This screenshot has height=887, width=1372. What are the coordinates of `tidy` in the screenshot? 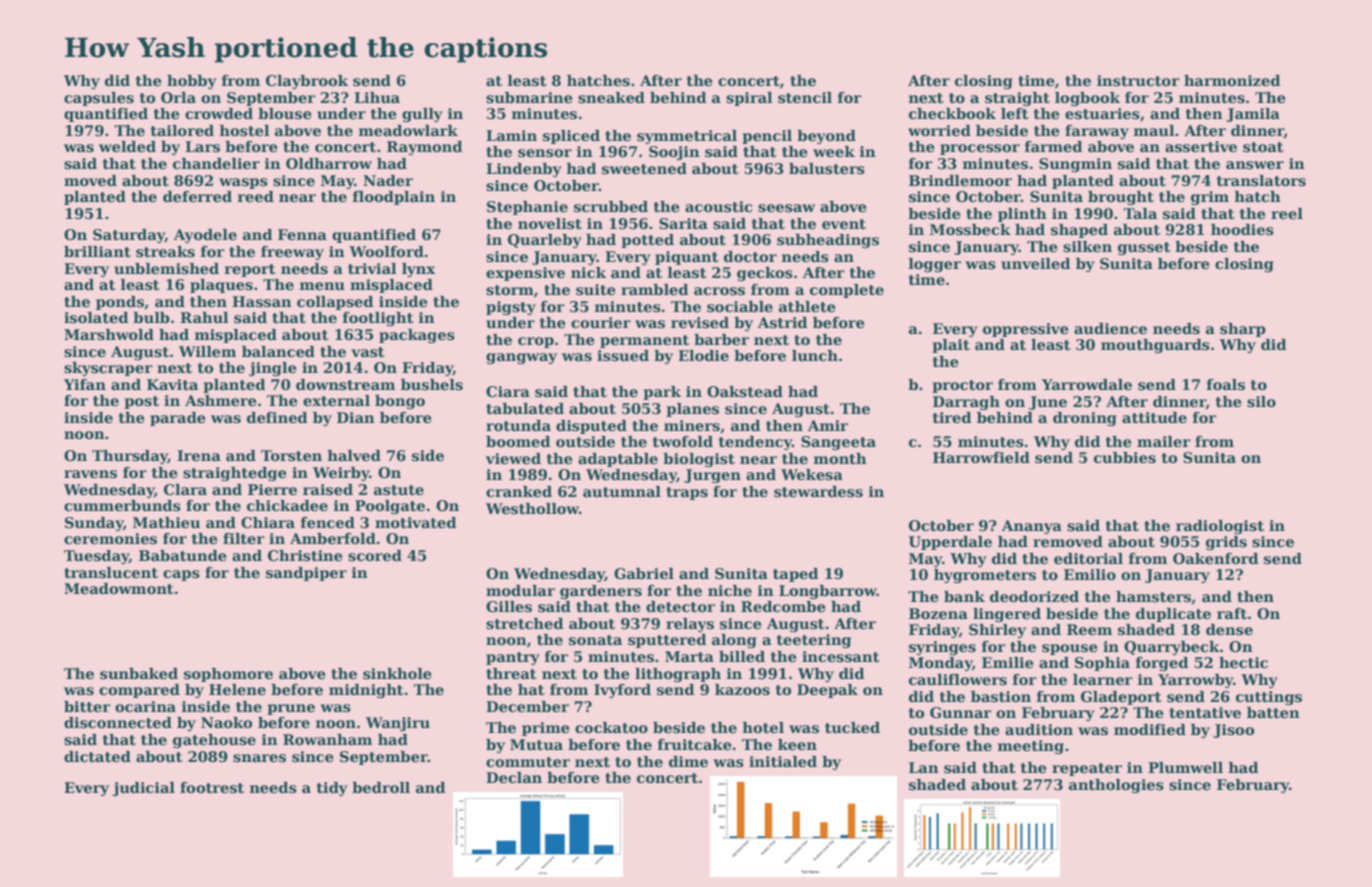 It's located at (332, 789).
